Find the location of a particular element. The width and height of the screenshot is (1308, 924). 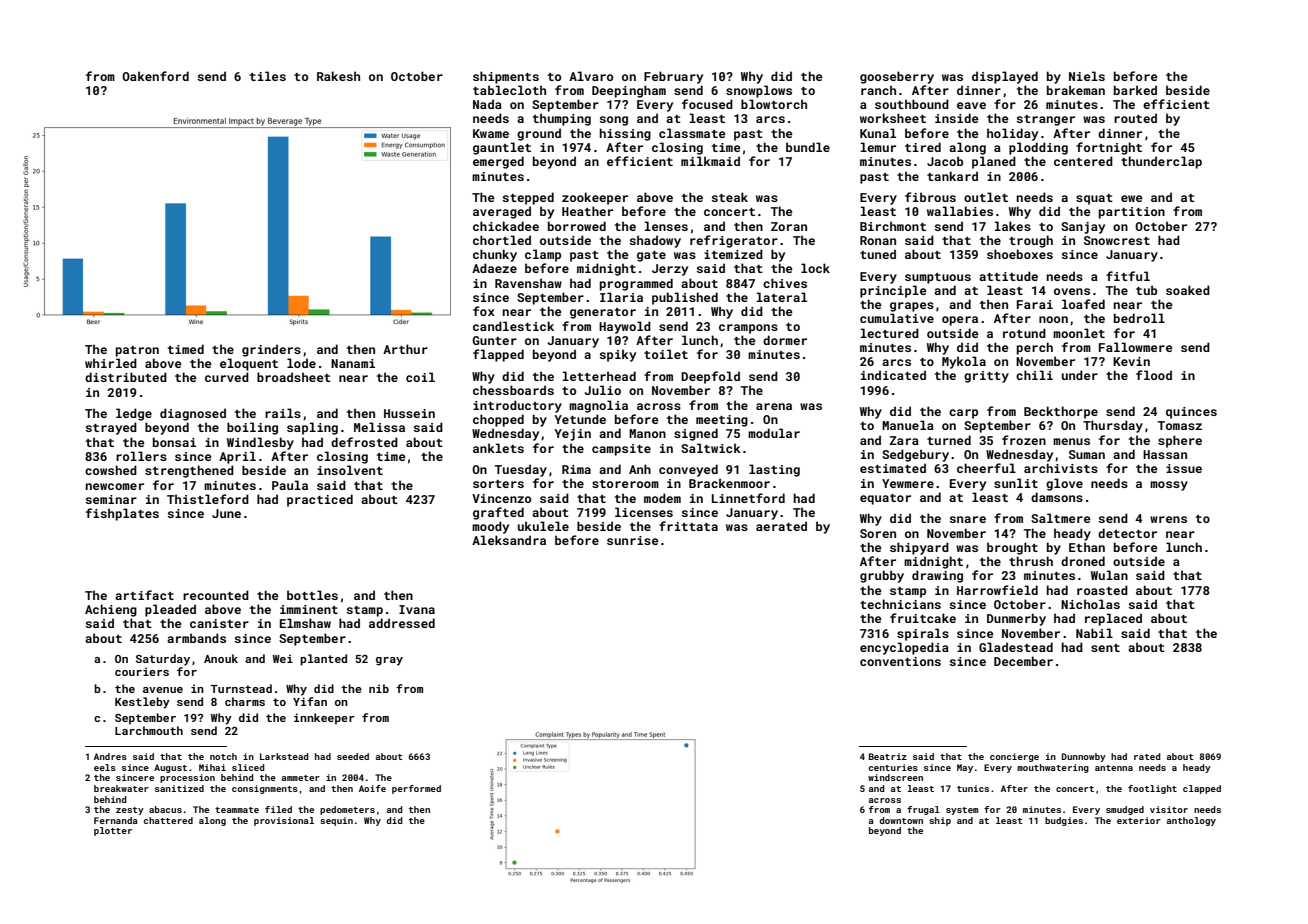

encyclopedia is located at coordinates (904, 648).
